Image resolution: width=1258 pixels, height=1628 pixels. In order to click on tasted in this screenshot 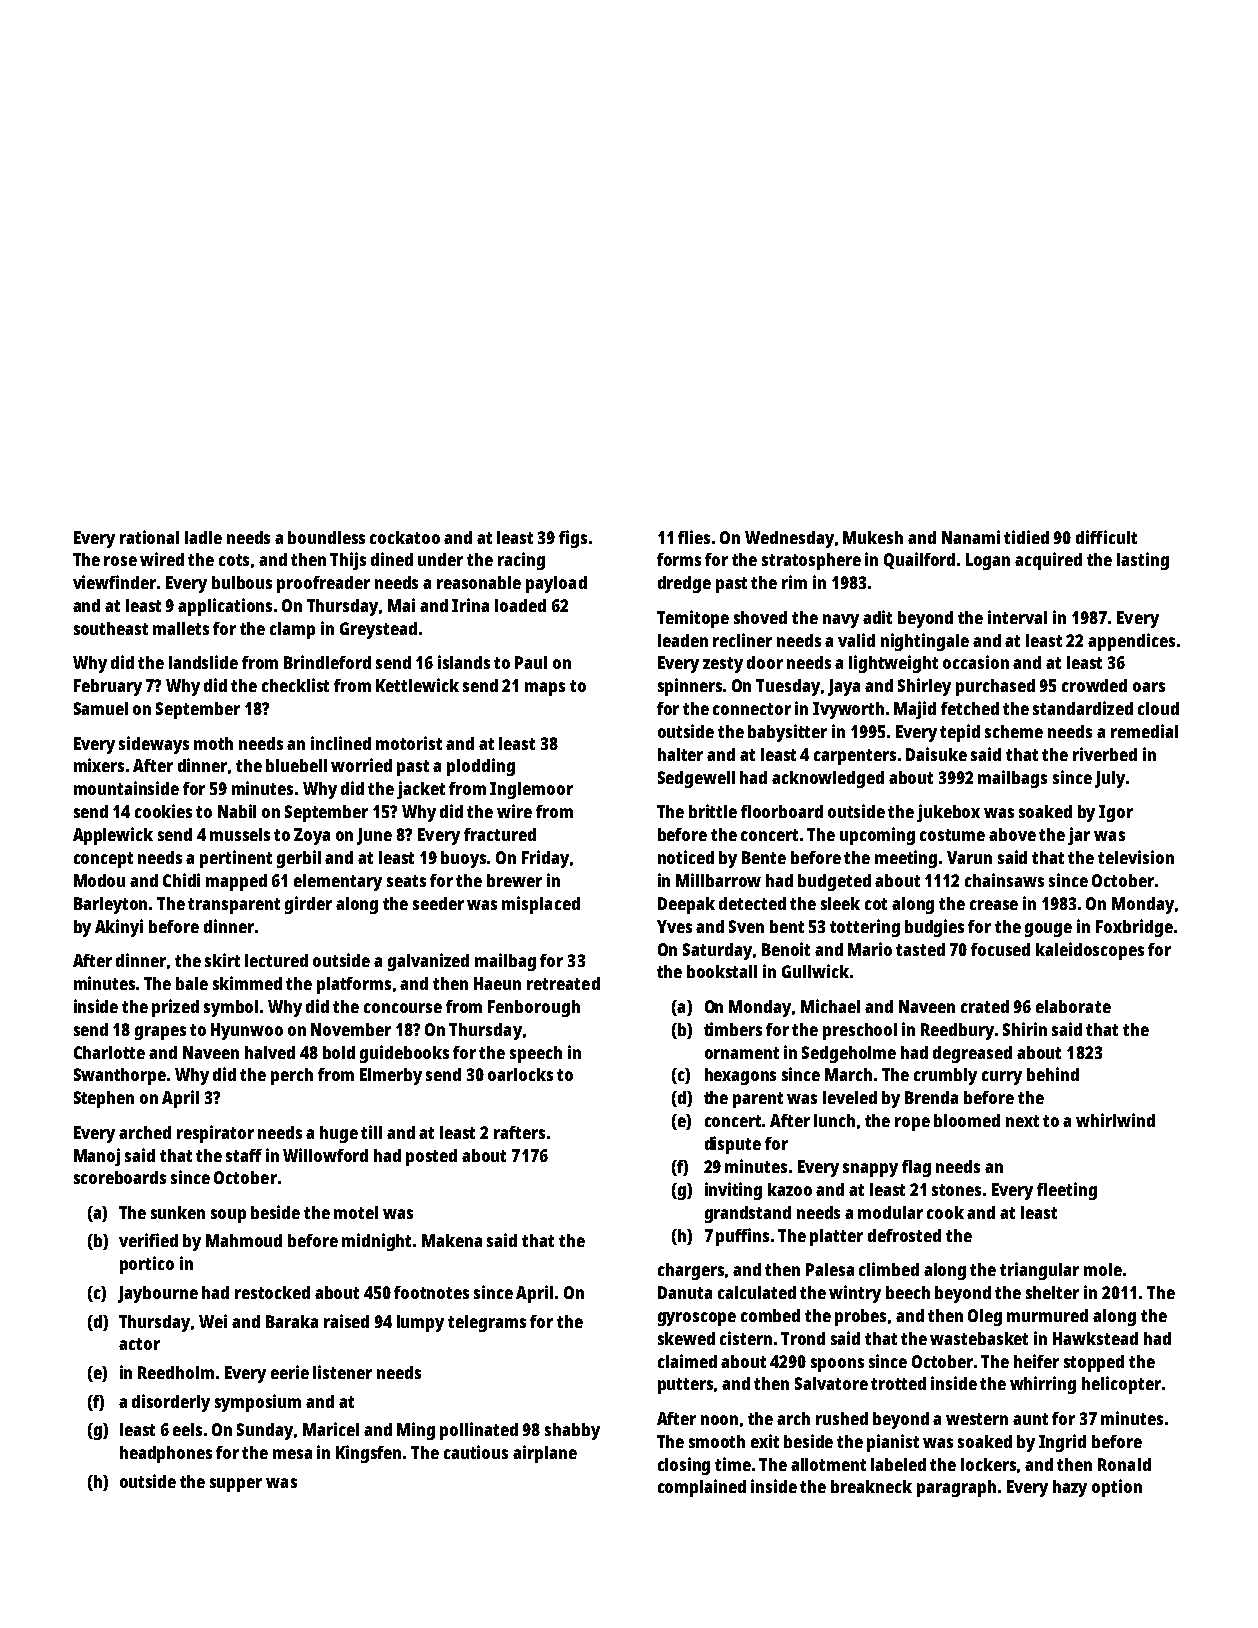, I will do `click(920, 949)`.
